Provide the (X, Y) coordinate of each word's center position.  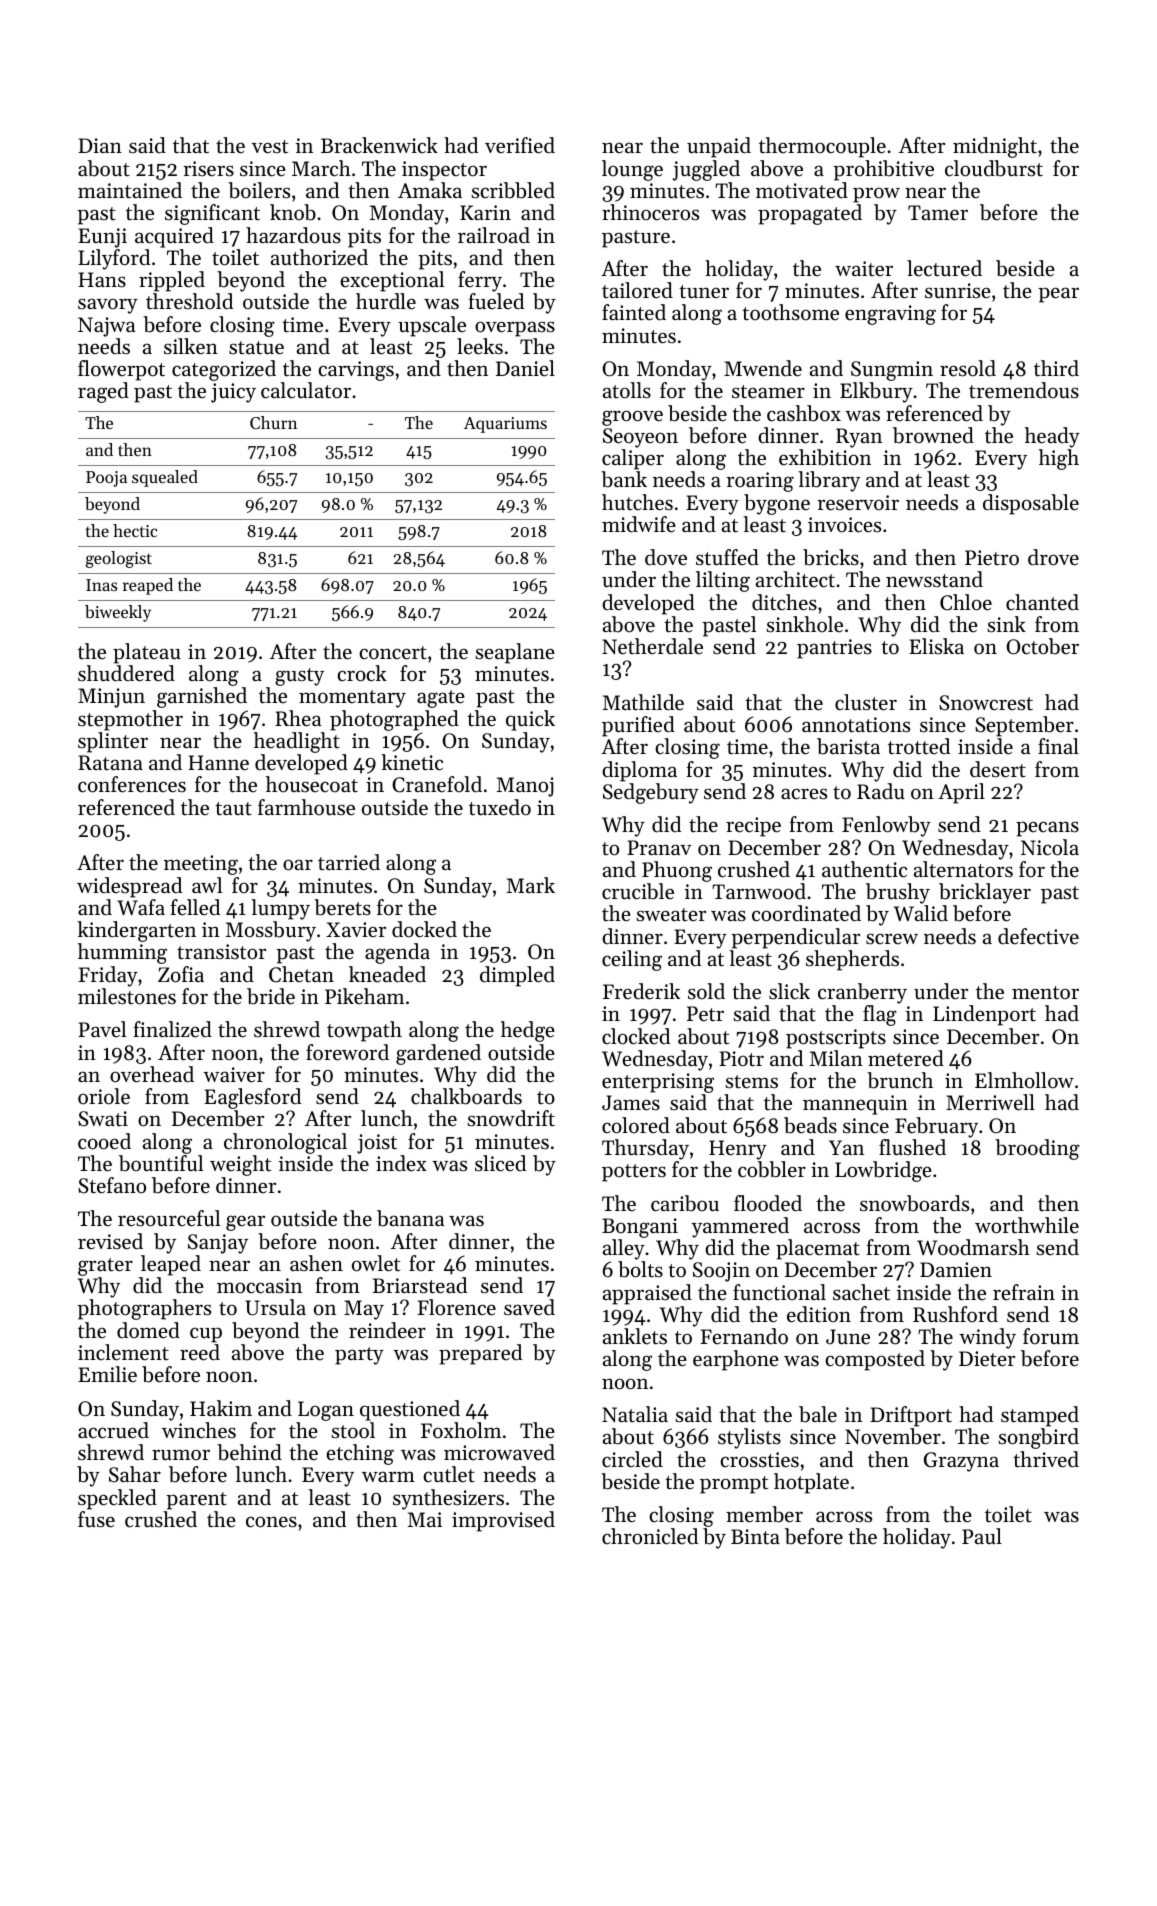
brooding (1037, 1149)
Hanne (218, 763)
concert (393, 653)
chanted (1042, 602)
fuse (96, 1519)
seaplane (515, 653)
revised (110, 1241)
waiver (234, 1075)
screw (892, 939)
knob (293, 212)
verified (520, 145)
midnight (995, 147)
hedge (528, 1031)
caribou (685, 1203)
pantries (834, 649)
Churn (273, 422)
